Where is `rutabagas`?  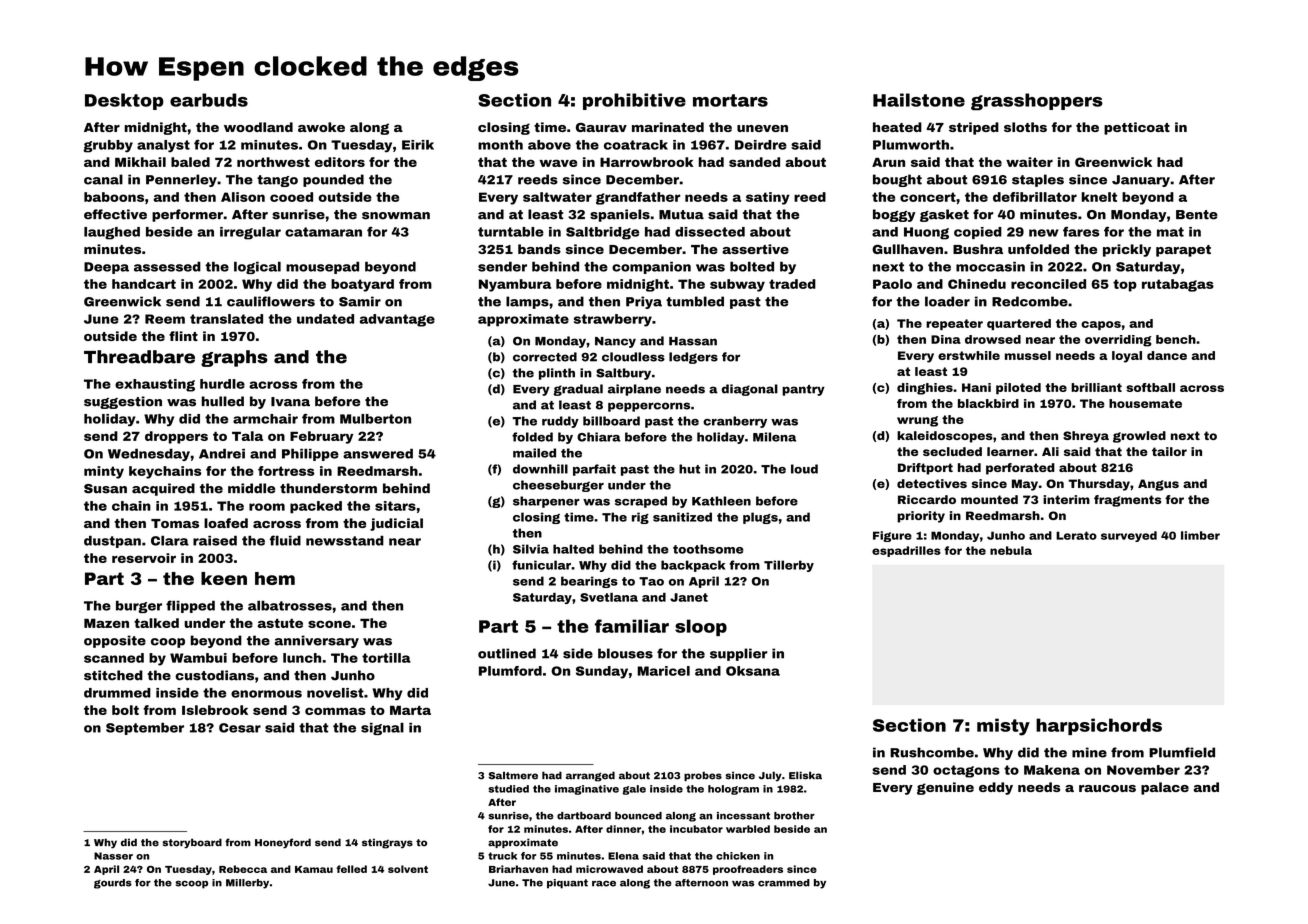 rutabagas is located at coordinates (1178, 285).
